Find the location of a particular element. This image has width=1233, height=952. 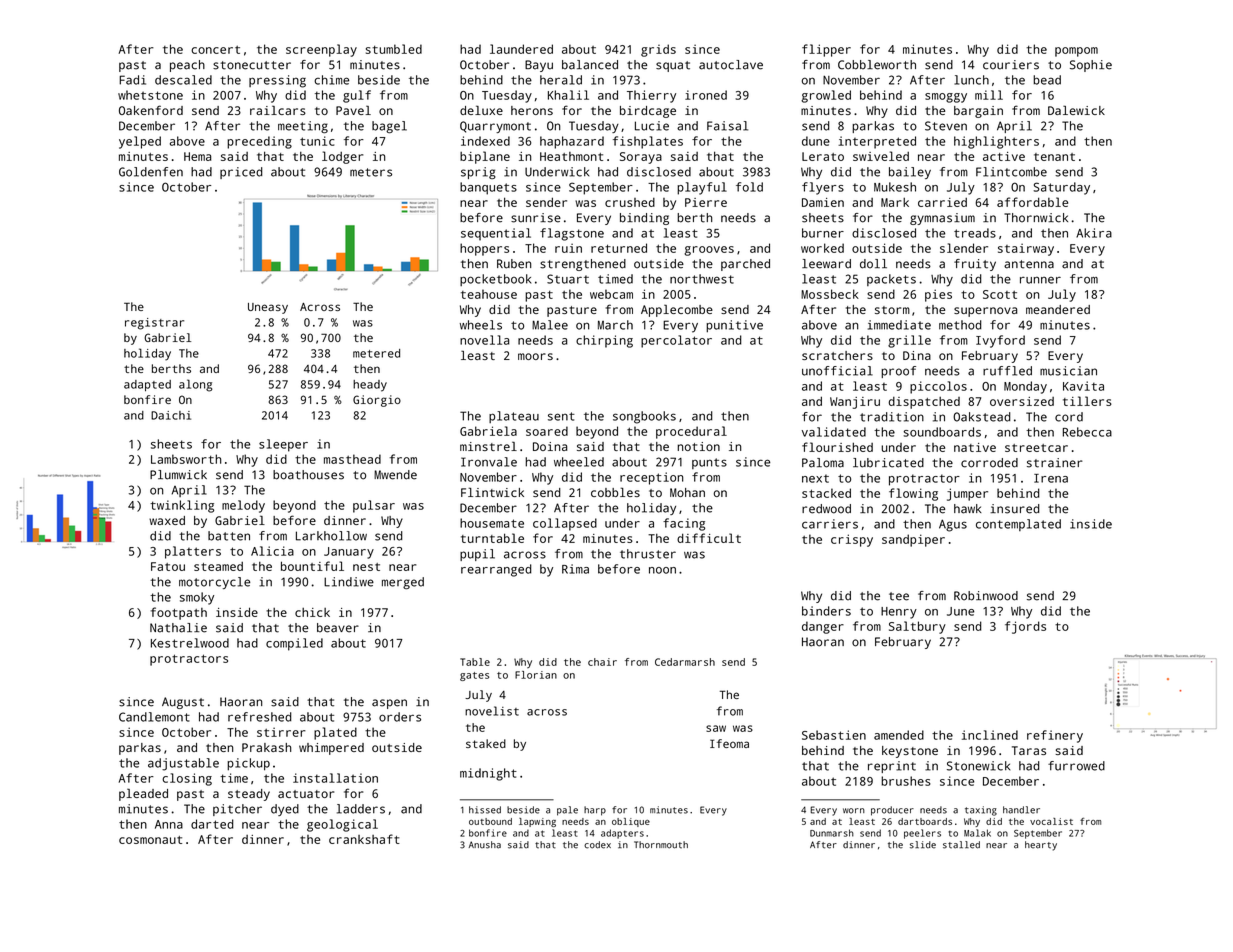

Uneasy is located at coordinates (268, 308).
